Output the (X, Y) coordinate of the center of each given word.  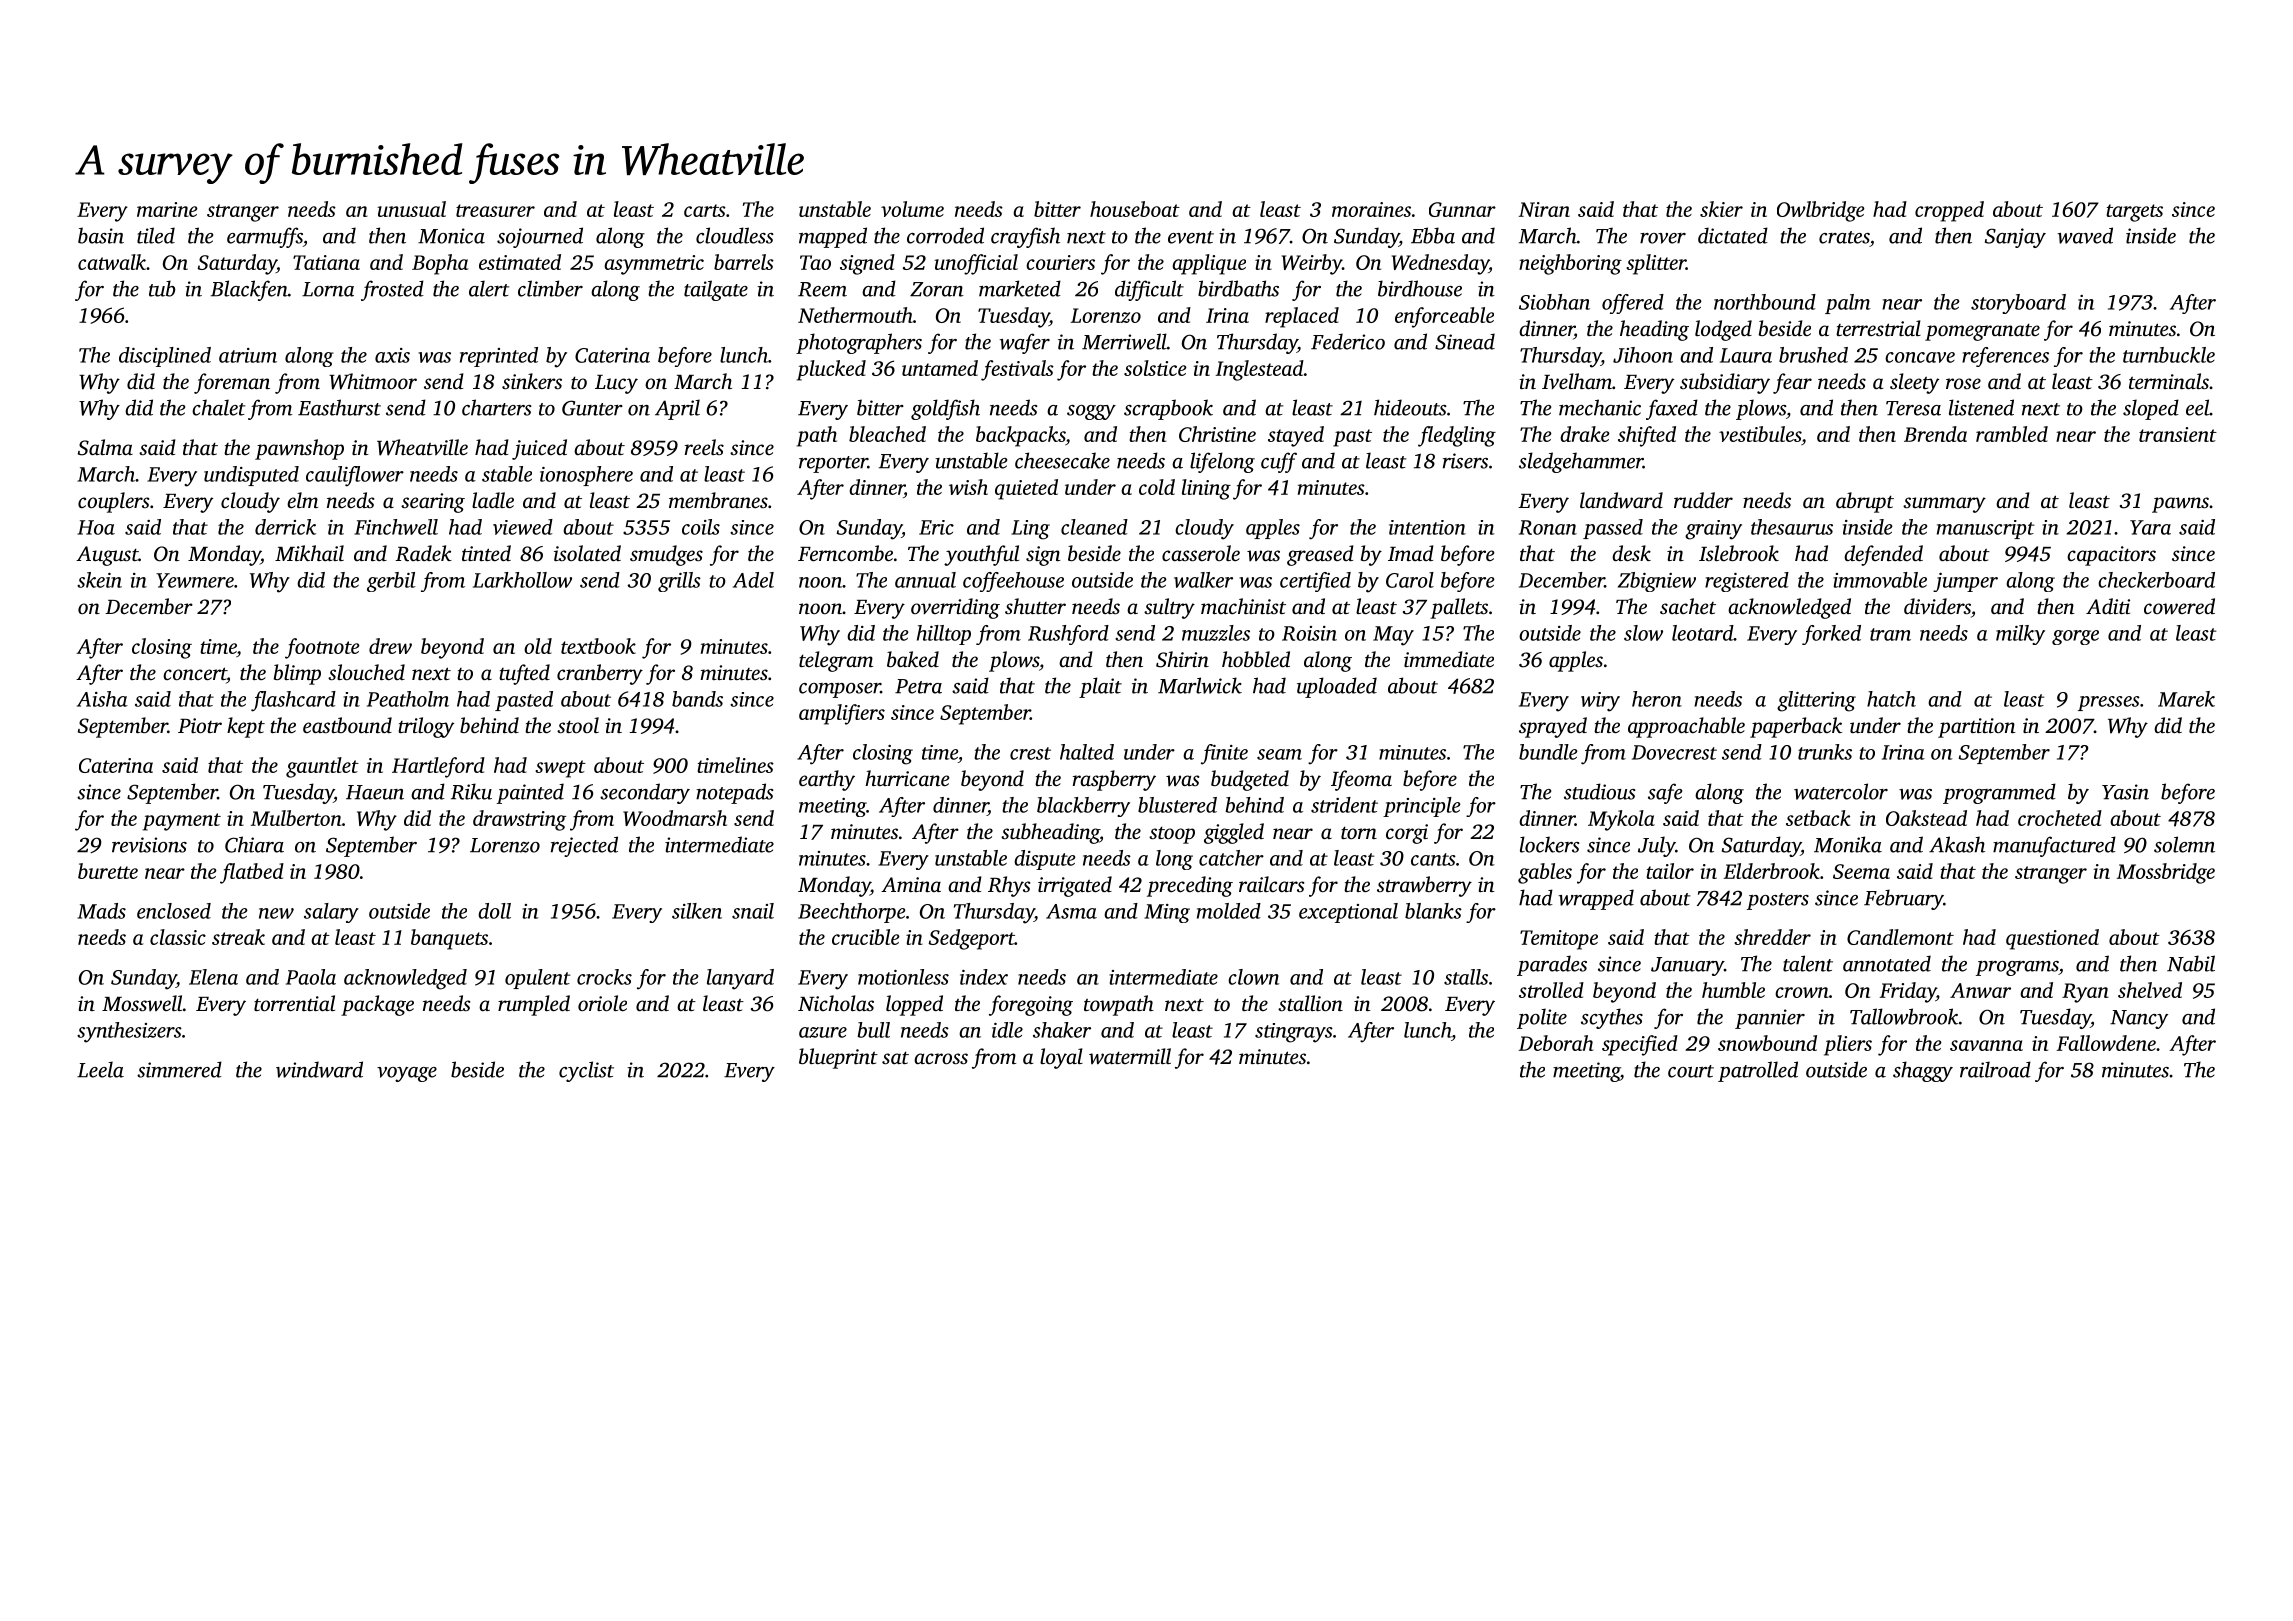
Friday (1908, 992)
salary (331, 913)
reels (704, 447)
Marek (2186, 699)
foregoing (1031, 1005)
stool (578, 725)
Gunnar (1462, 209)
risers (1465, 461)
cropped (1949, 211)
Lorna (328, 289)
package (377, 1005)
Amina (911, 884)
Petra (918, 686)
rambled (2012, 434)
